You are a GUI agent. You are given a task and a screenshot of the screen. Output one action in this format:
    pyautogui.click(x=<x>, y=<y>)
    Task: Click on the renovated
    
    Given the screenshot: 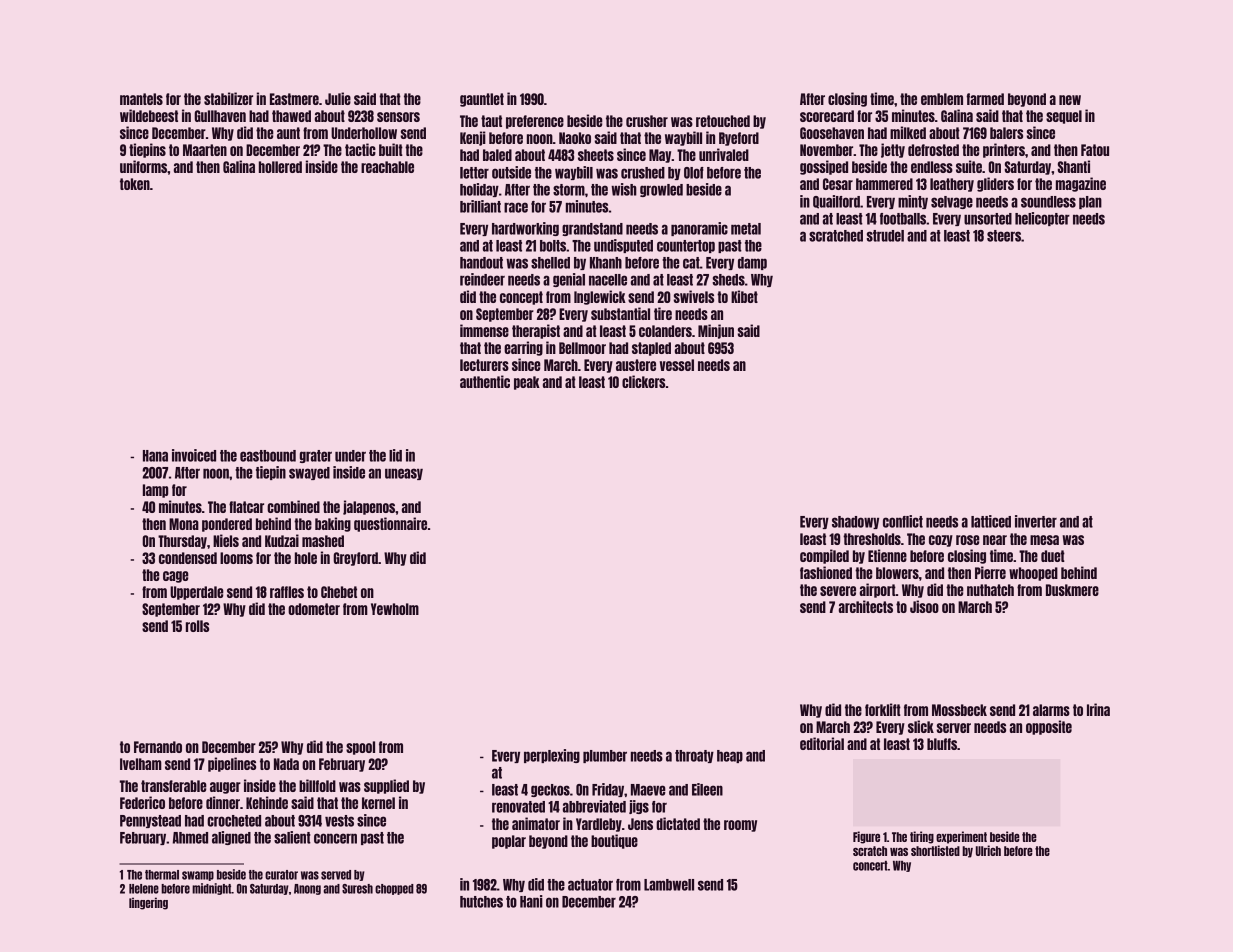 What is the action you would take?
    pyautogui.click(x=518, y=807)
